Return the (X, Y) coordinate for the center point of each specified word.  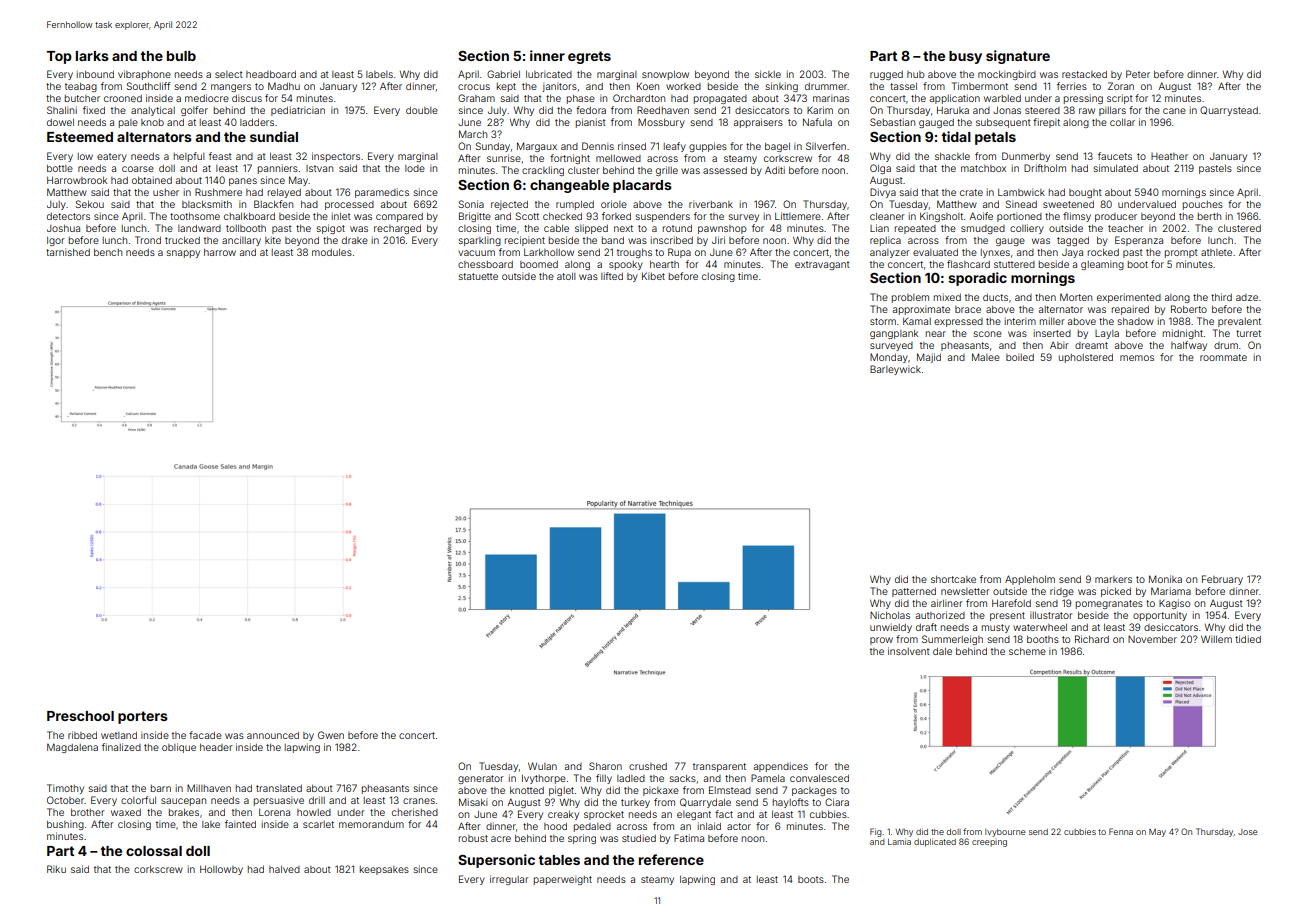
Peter (1138, 74)
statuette (478, 276)
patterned (914, 592)
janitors (559, 87)
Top (59, 57)
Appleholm (1030, 580)
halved (284, 869)
